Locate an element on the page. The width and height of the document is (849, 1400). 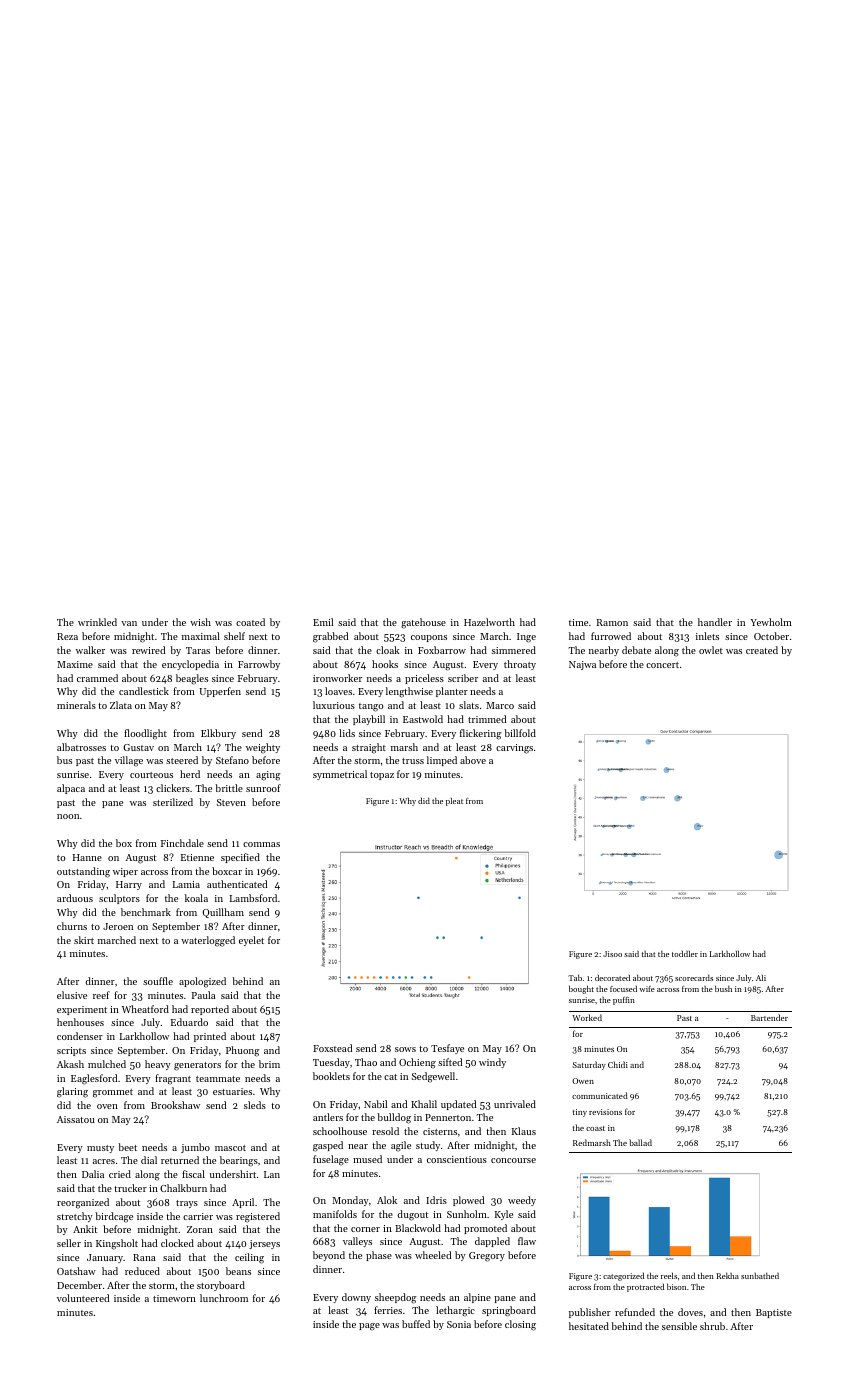
pleat is located at coordinates (454, 802).
